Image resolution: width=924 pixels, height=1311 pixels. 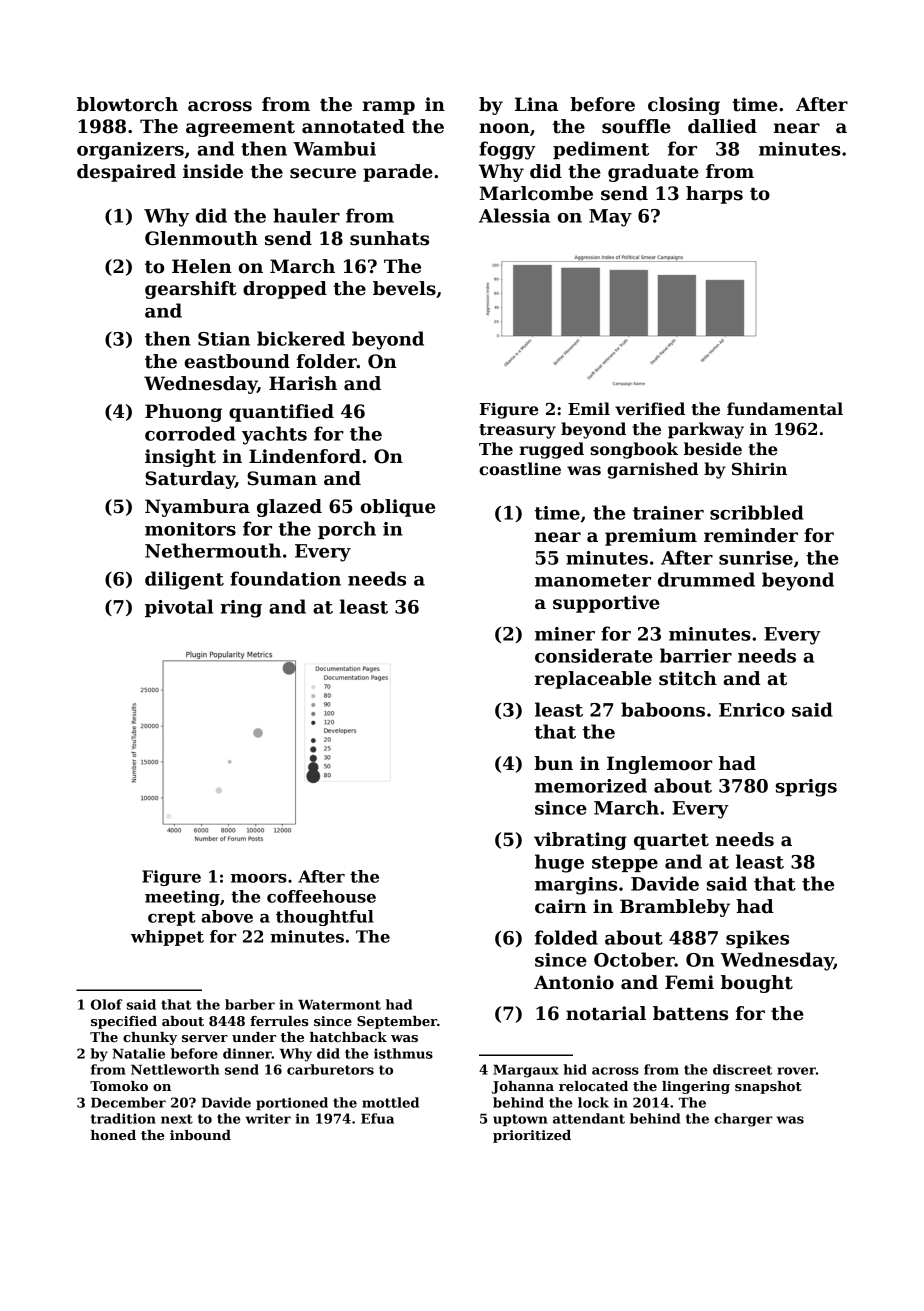 What do you see at coordinates (785, 409) in the image?
I see `fundamental` at bounding box center [785, 409].
